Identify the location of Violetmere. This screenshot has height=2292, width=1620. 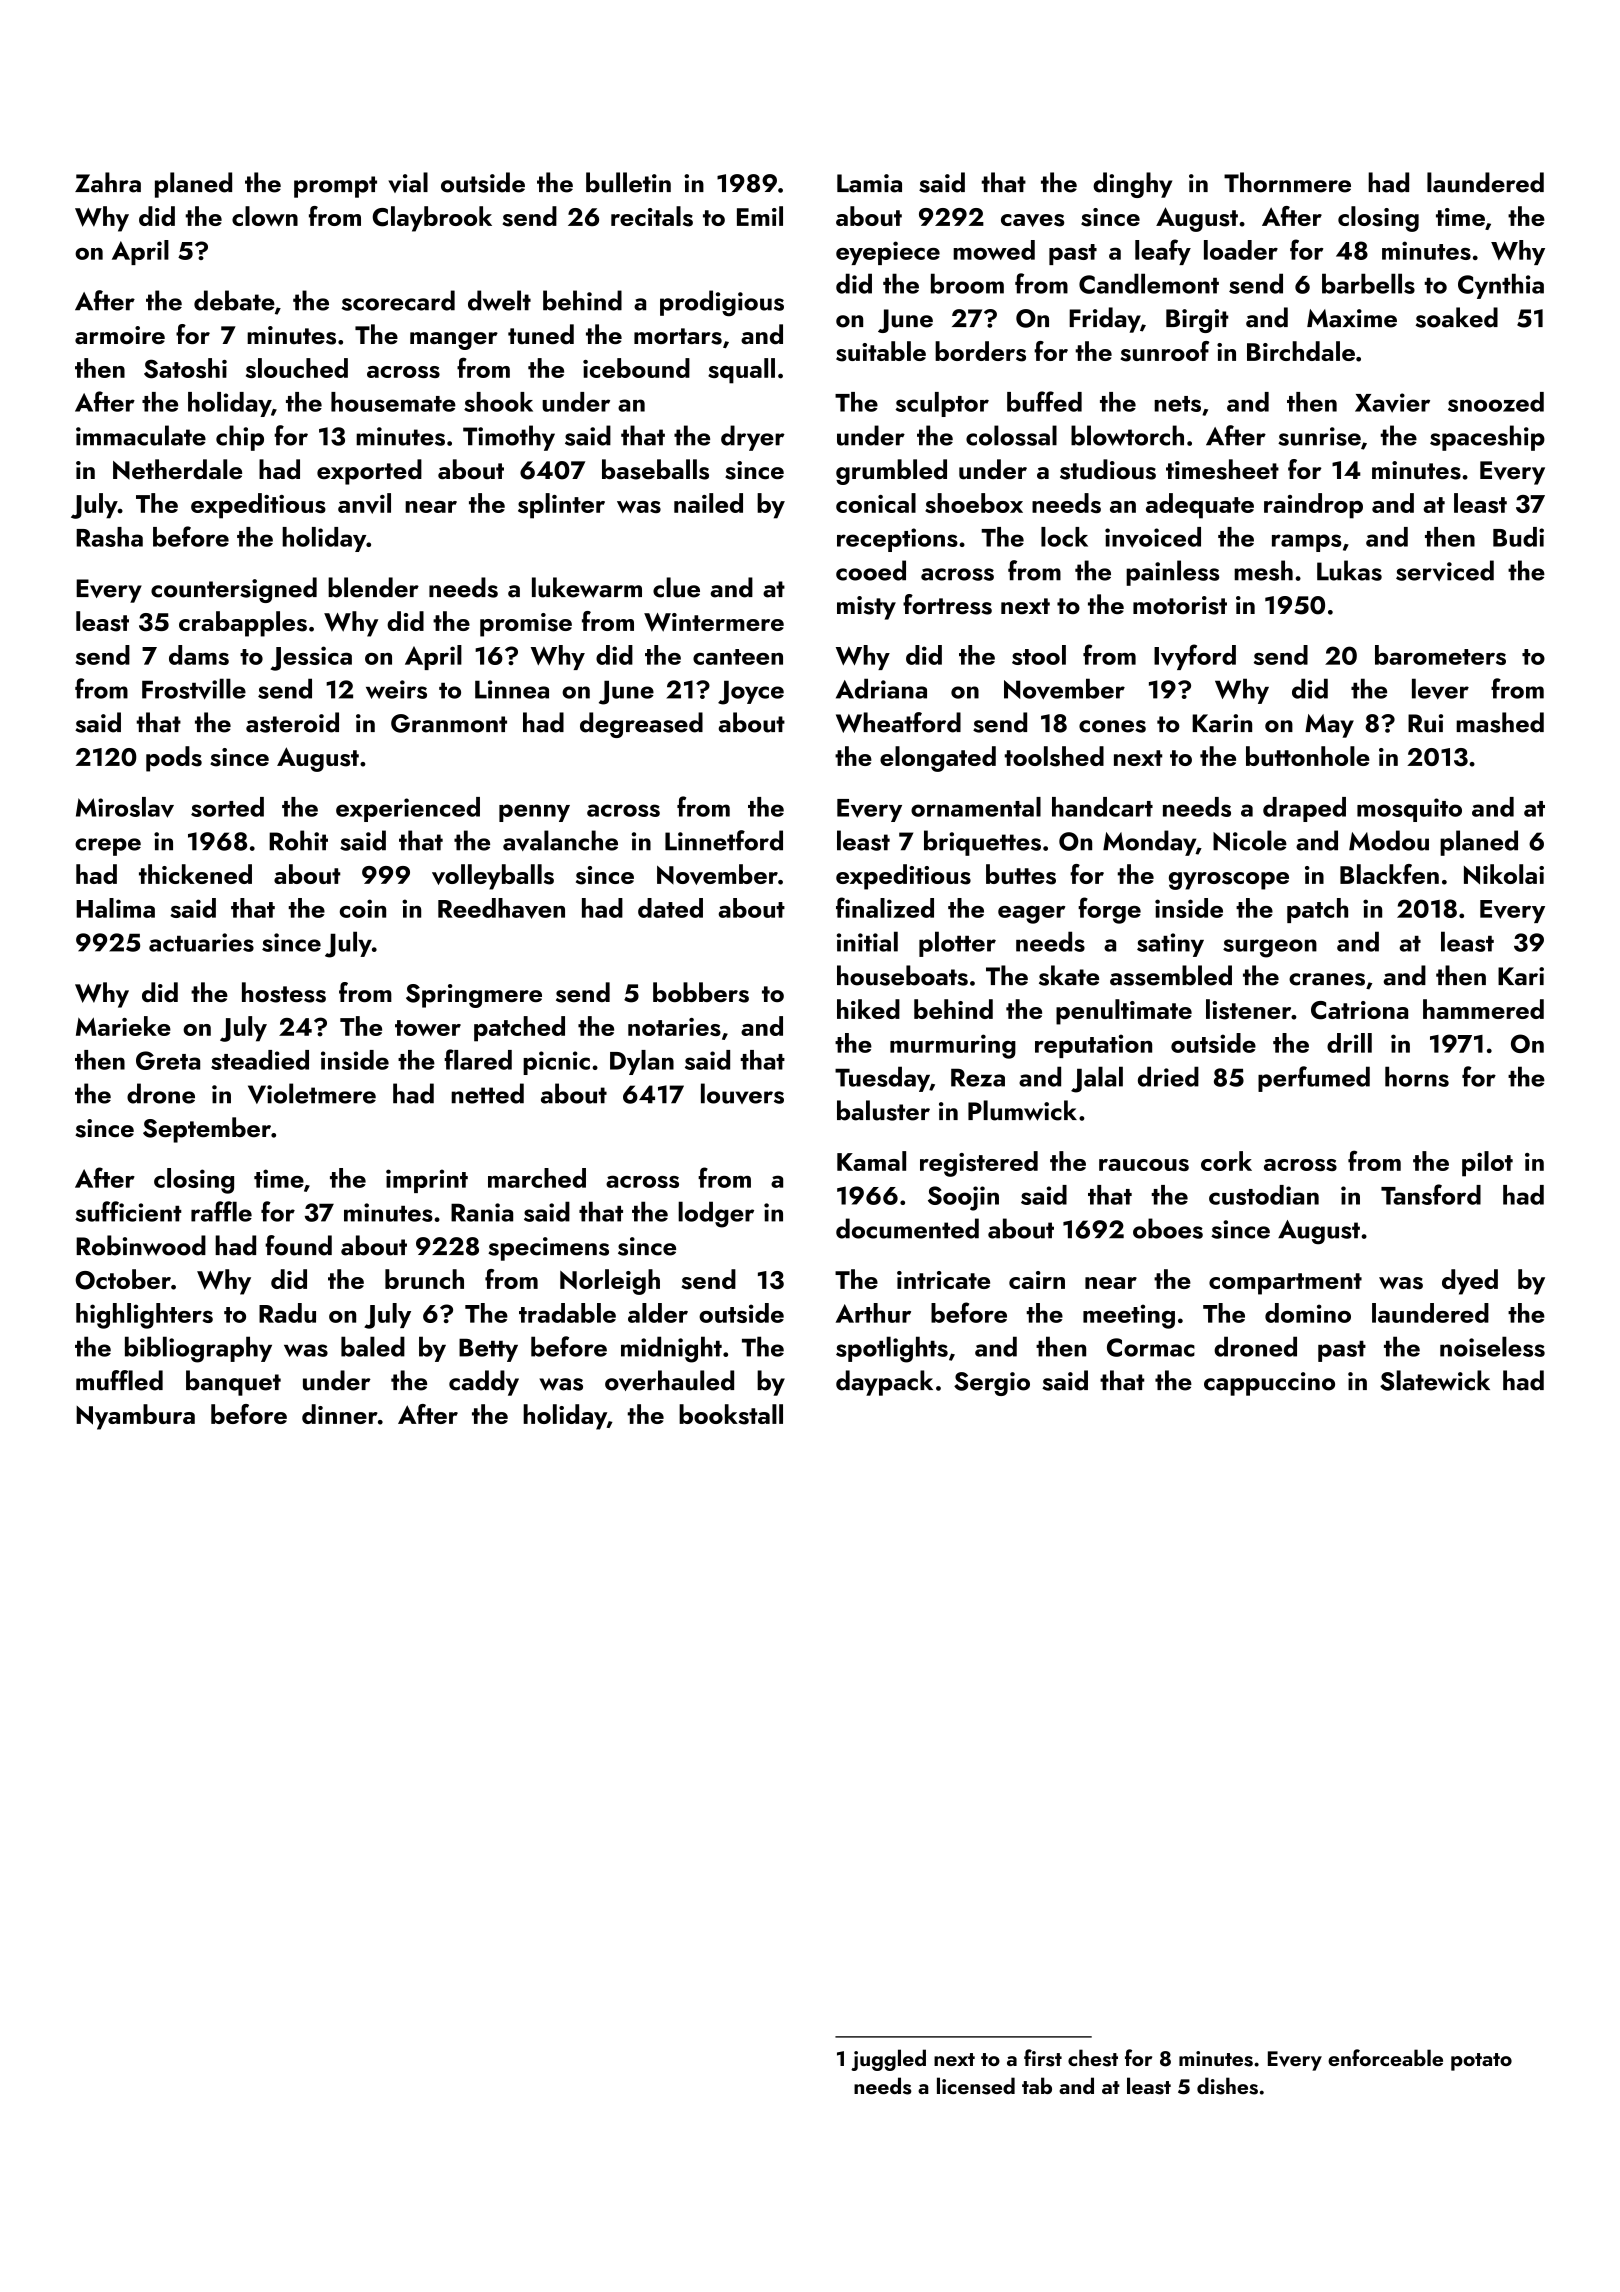
(312, 1093).
